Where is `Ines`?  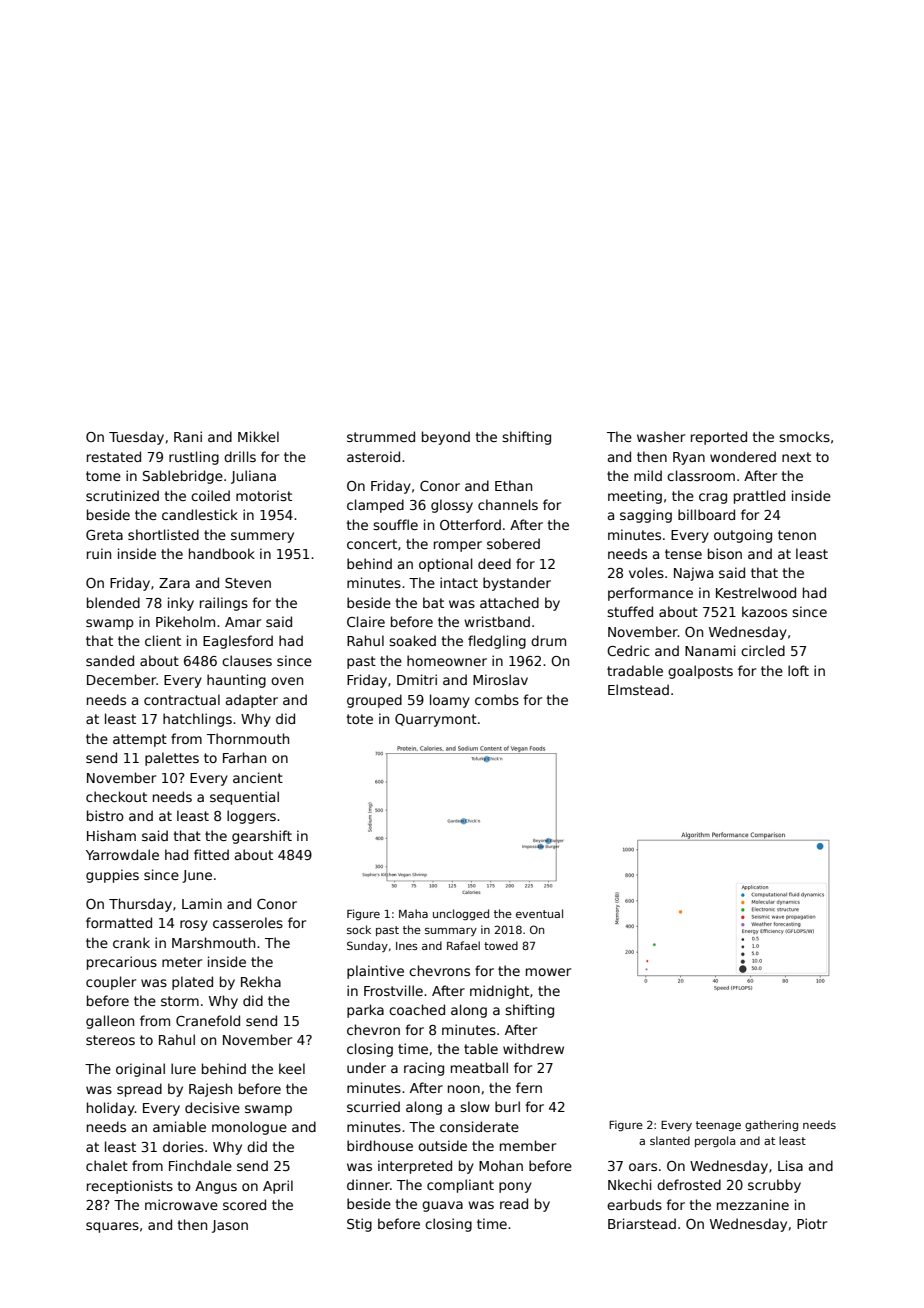
Ines is located at coordinates (407, 946).
